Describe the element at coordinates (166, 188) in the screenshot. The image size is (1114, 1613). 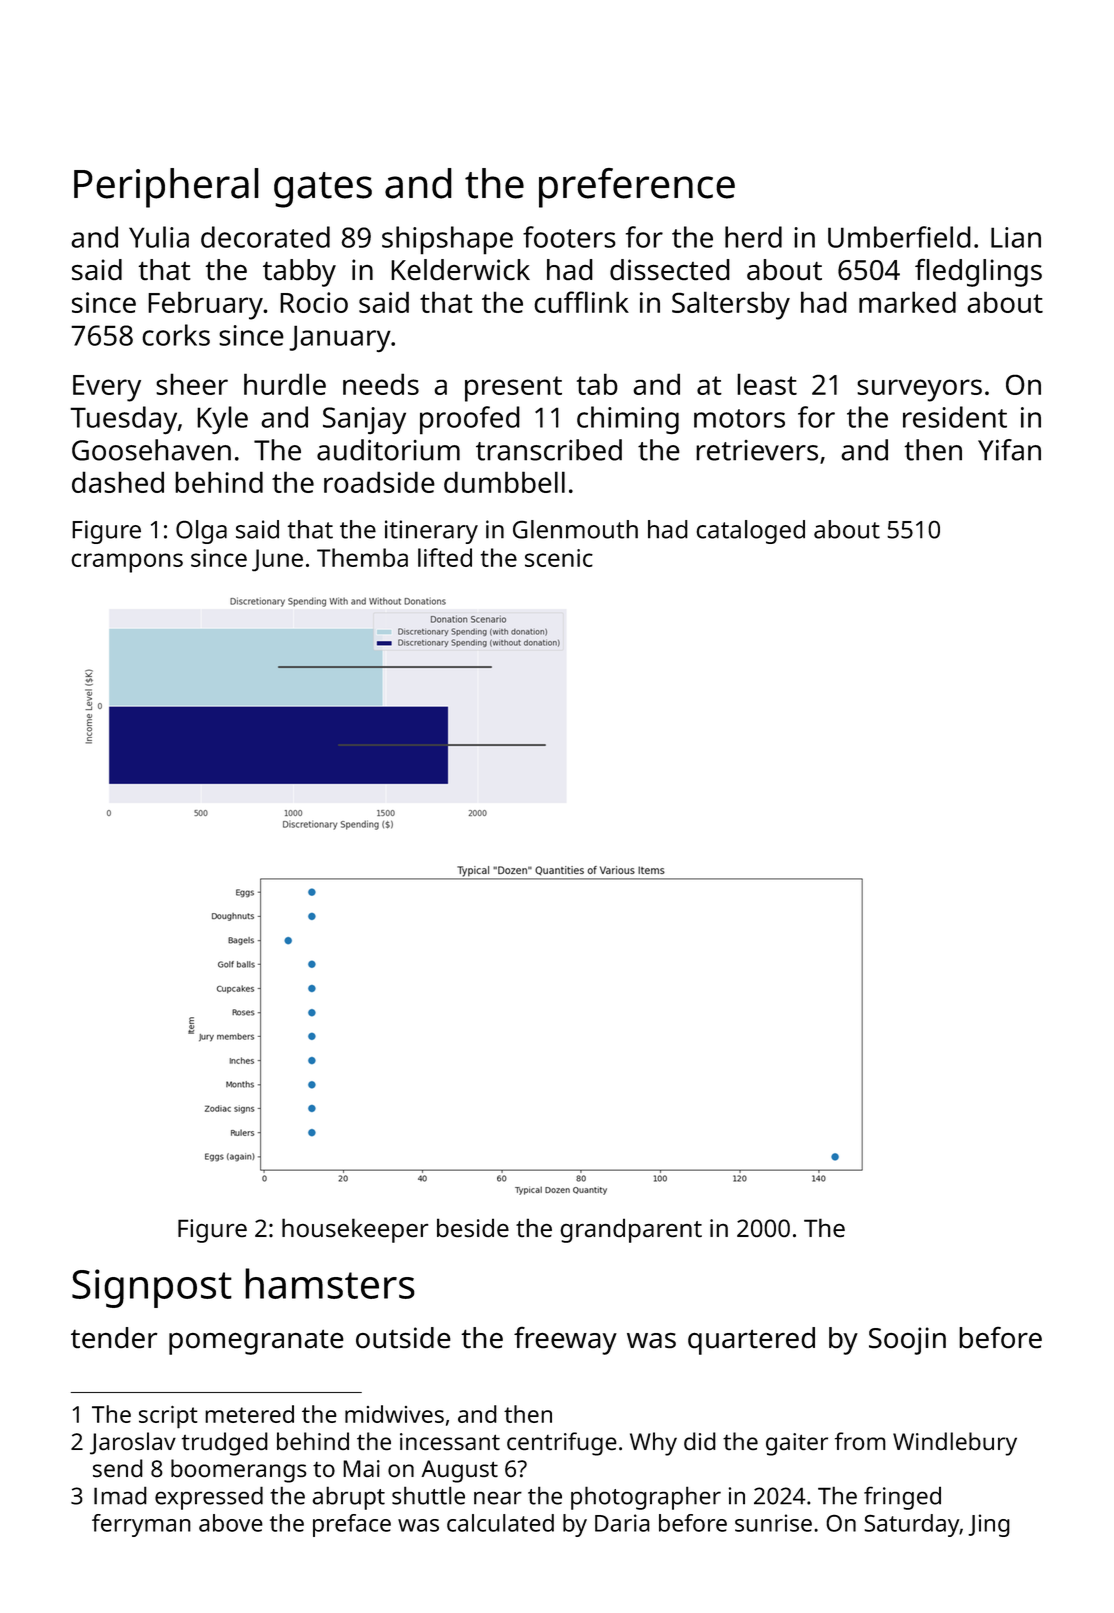
I see `Peripheral` at that location.
